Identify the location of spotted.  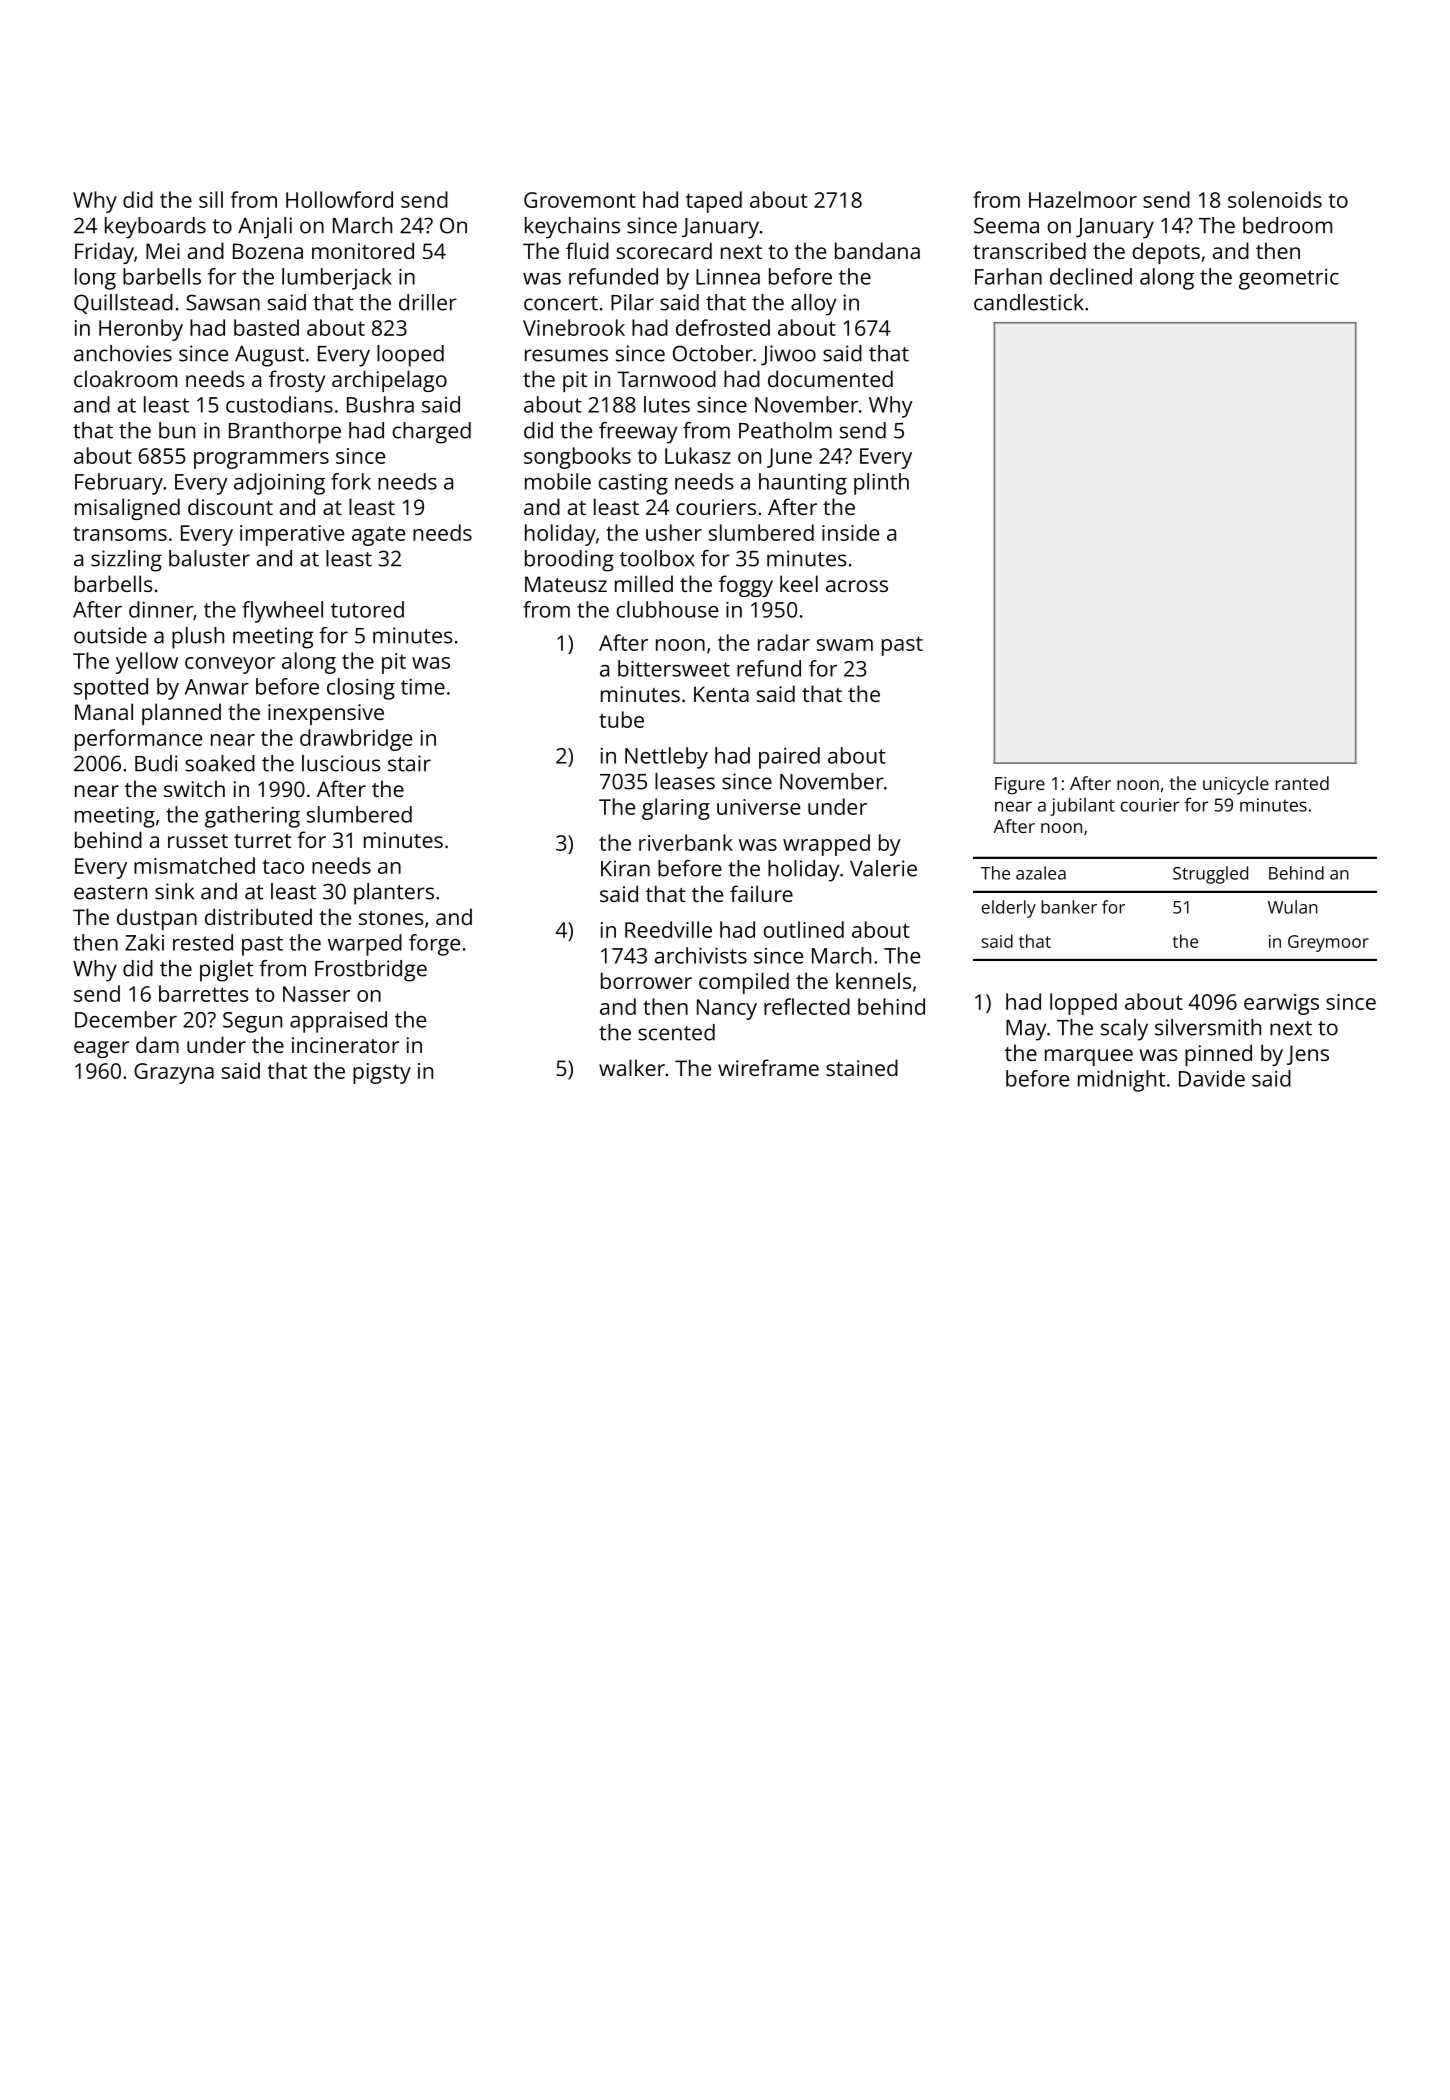
(111, 689).
